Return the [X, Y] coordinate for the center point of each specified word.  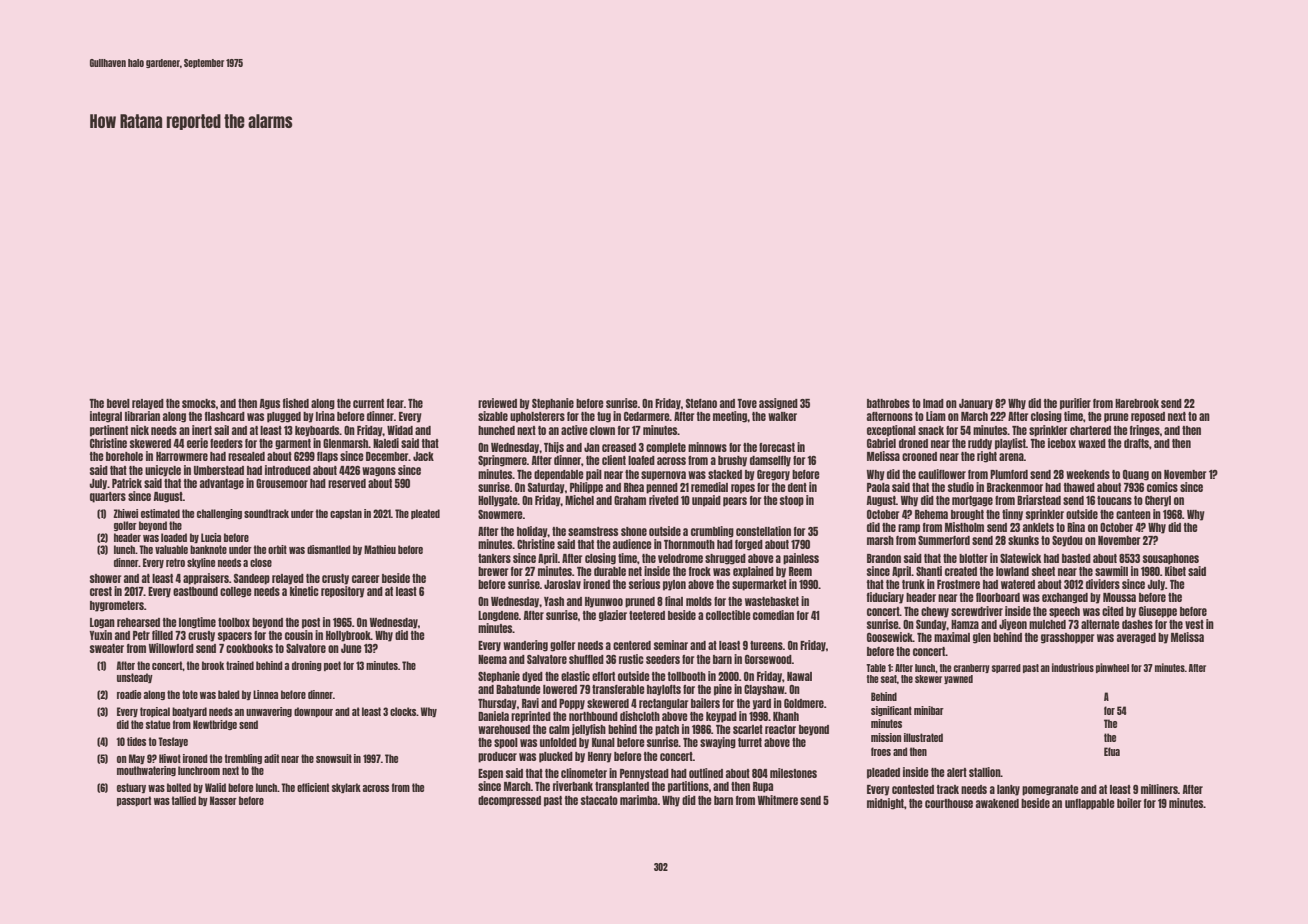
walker [782, 416]
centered [632, 645]
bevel [118, 403]
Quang [1136, 475]
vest [1194, 624]
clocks [403, 711]
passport [134, 801]
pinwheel [1112, 668]
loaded [174, 537]
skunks [1023, 540]
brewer [493, 571]
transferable [618, 689]
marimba [639, 800]
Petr [141, 635]
